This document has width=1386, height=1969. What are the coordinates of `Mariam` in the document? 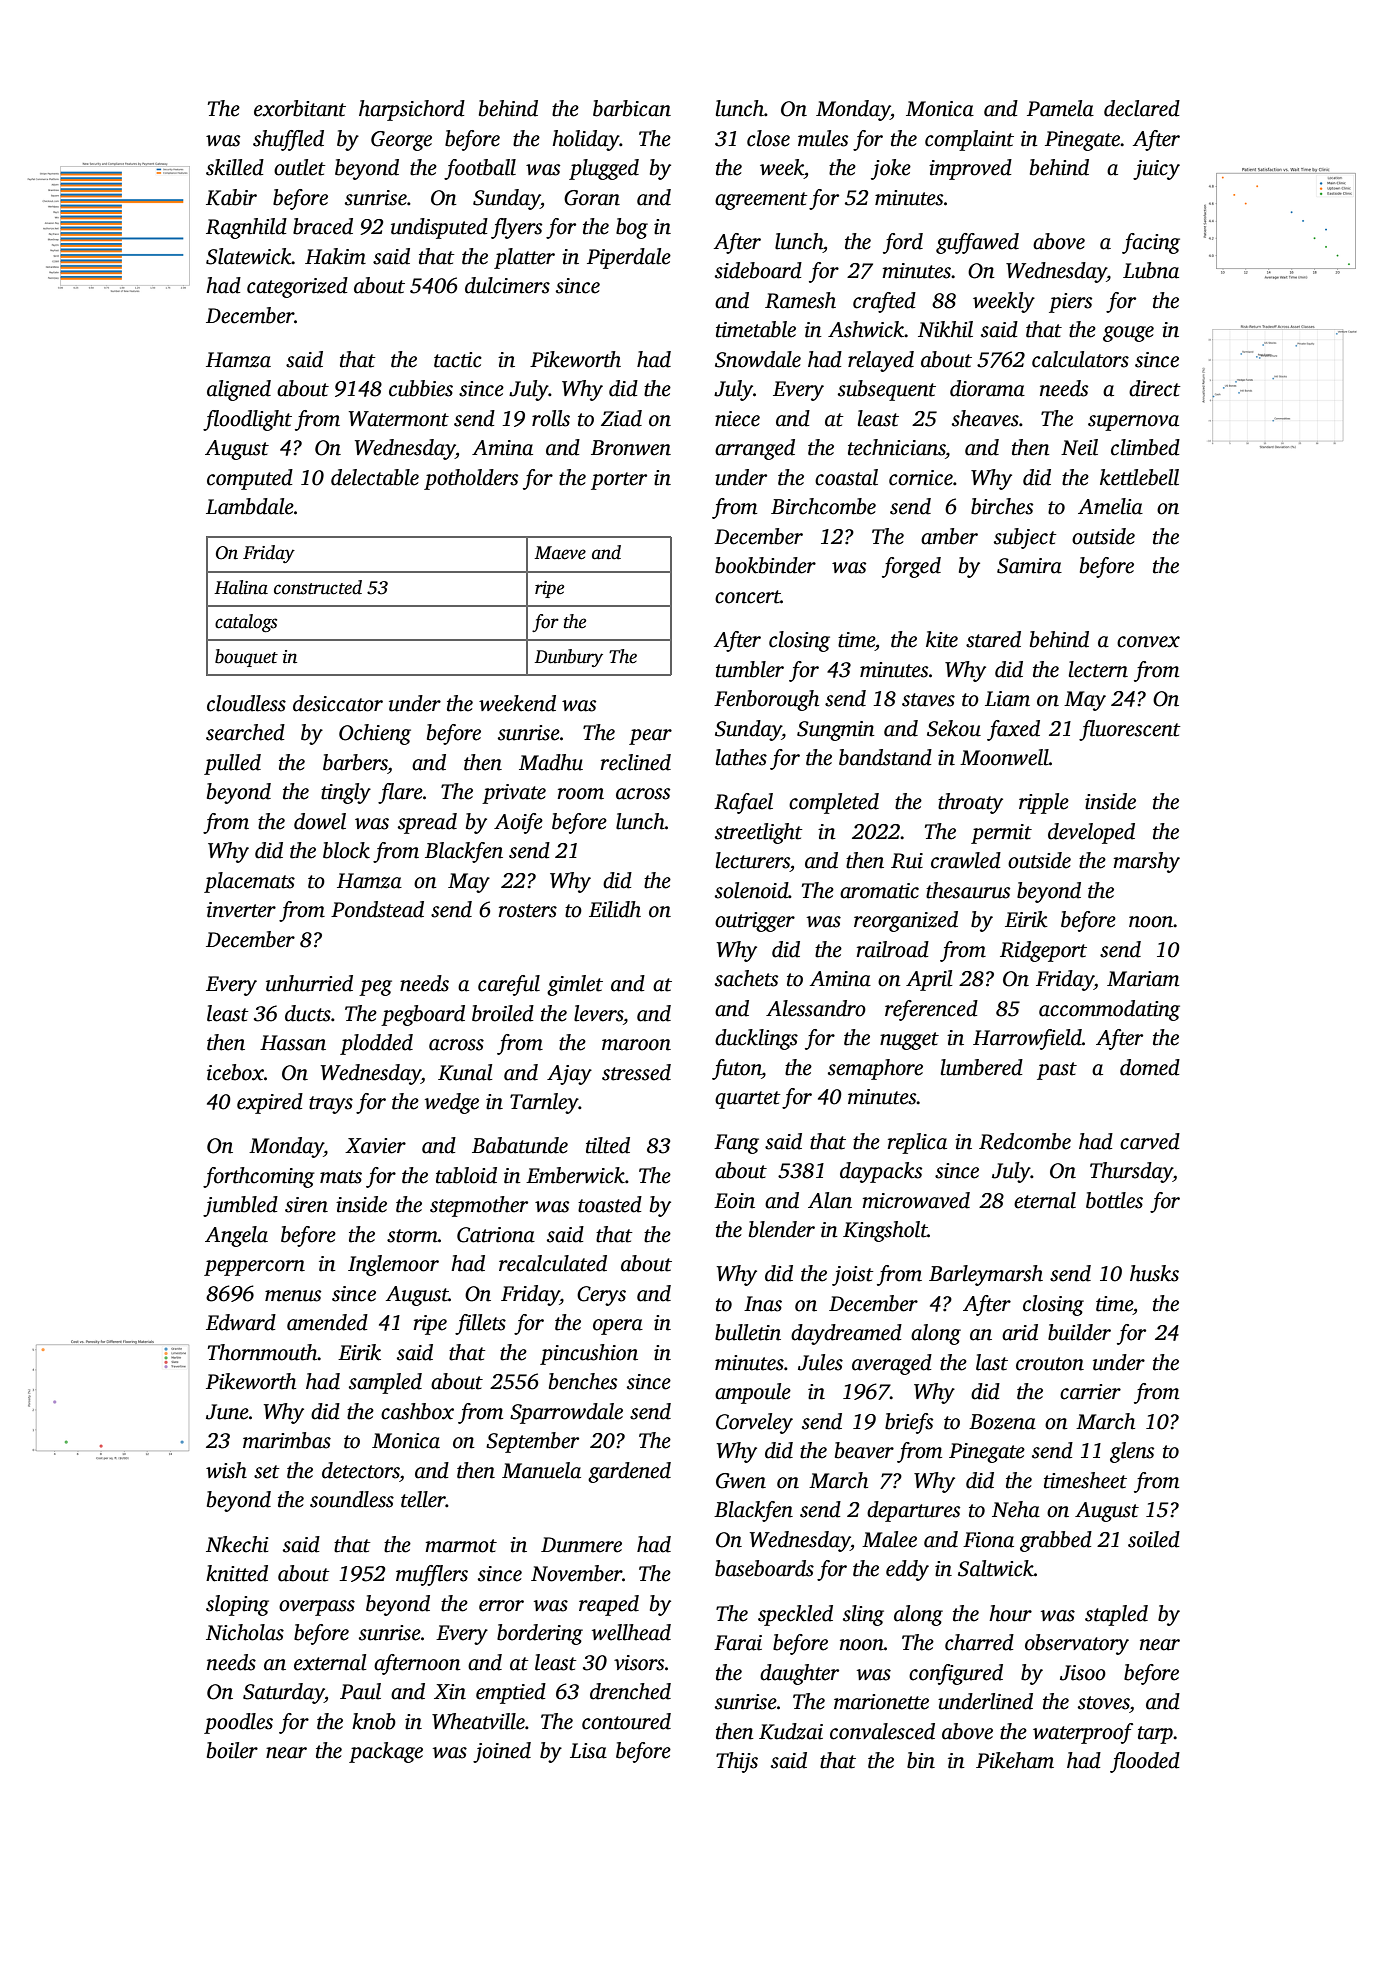 It's located at (1143, 979).
